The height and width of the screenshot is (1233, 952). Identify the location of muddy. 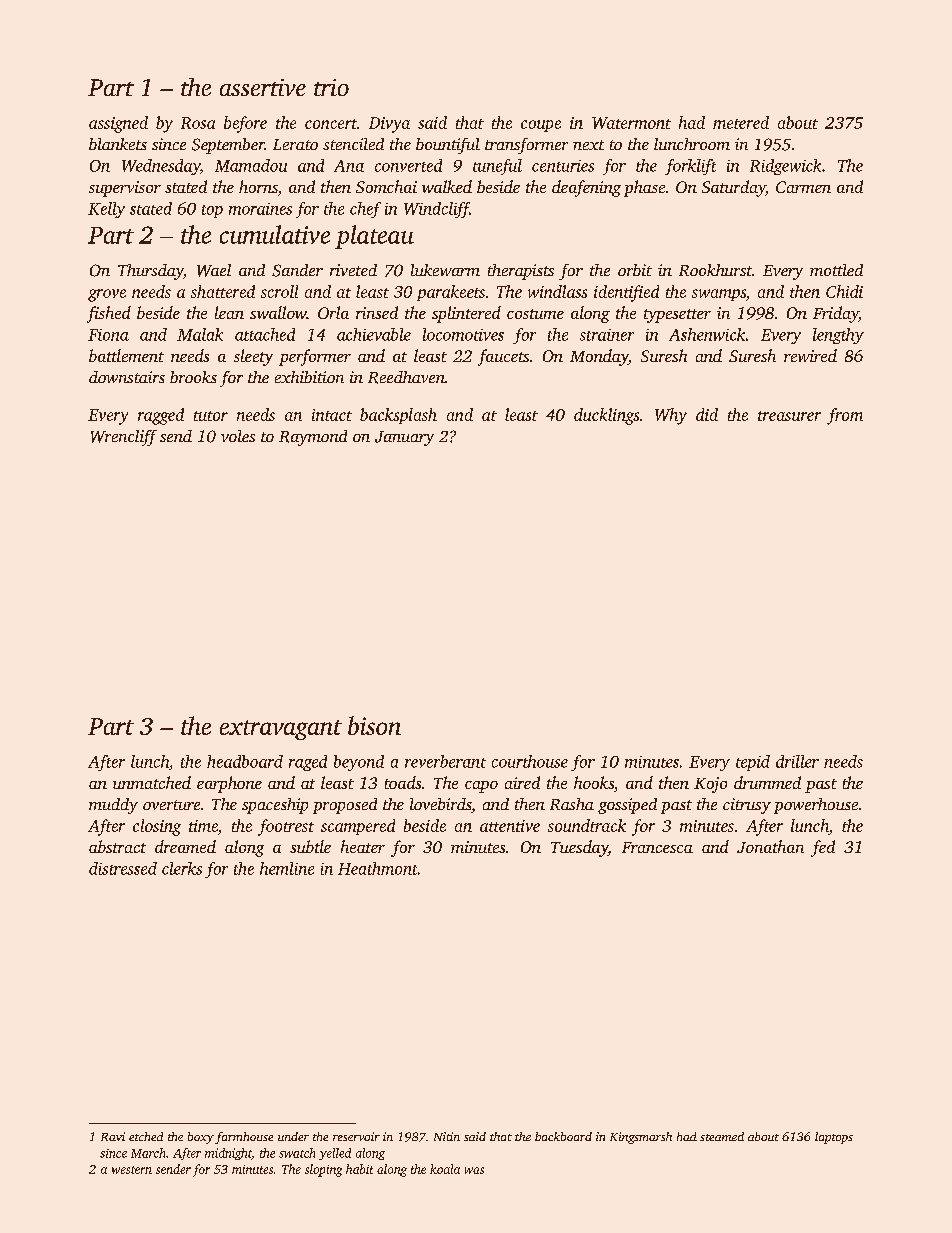
(113, 806).
